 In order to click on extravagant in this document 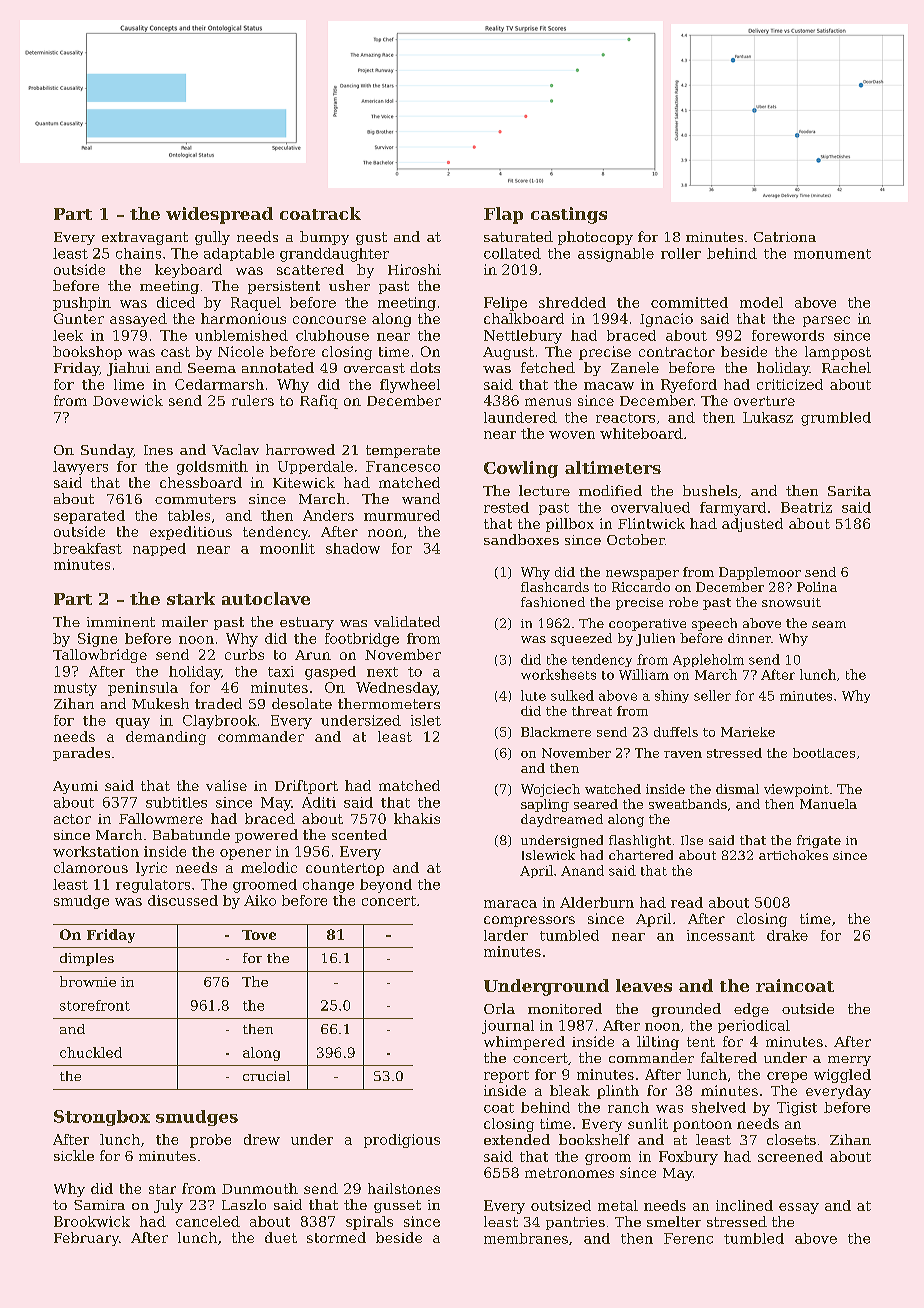, I will do `click(145, 238)`.
